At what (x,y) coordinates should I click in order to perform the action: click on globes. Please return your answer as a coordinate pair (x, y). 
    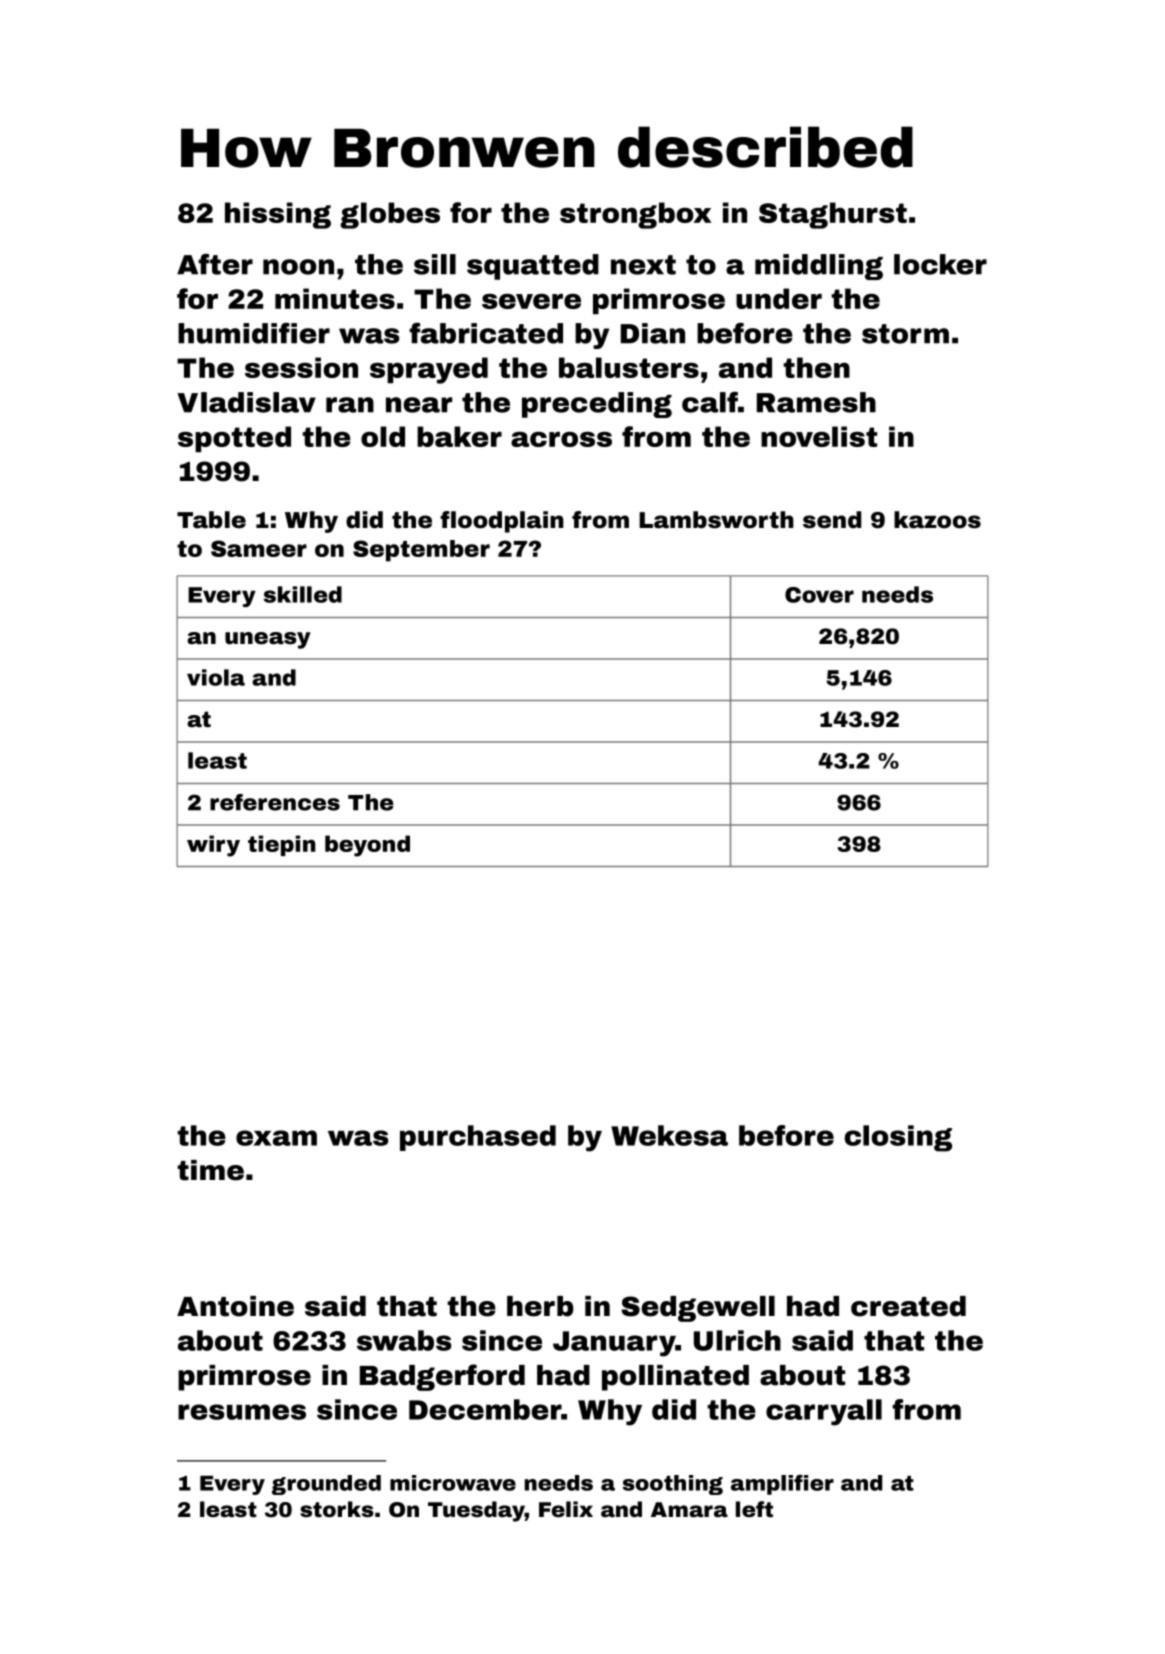
    Looking at the image, I should click on (390, 215).
